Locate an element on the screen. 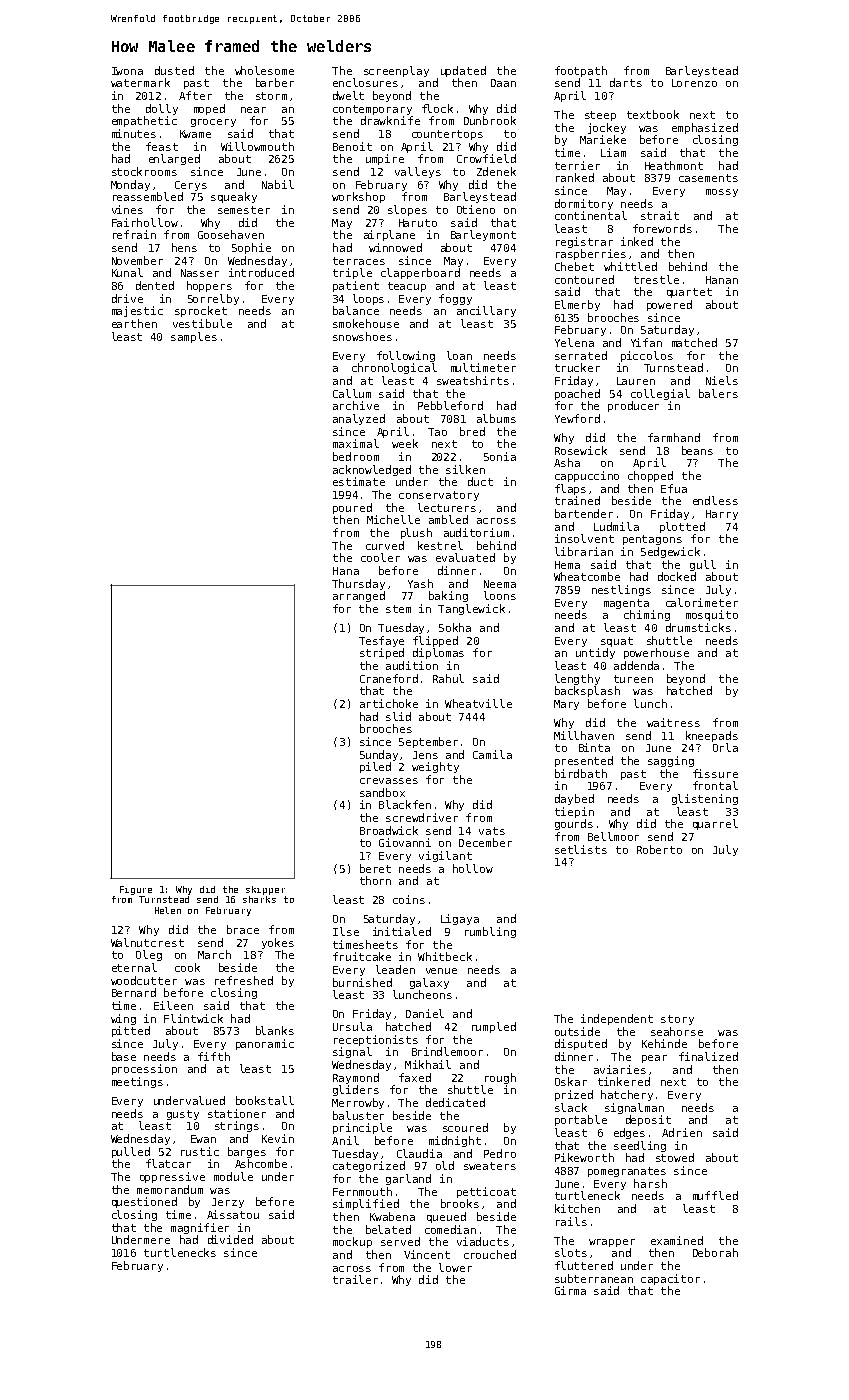 The height and width of the screenshot is (1400, 849). refreshed is located at coordinates (244, 980).
